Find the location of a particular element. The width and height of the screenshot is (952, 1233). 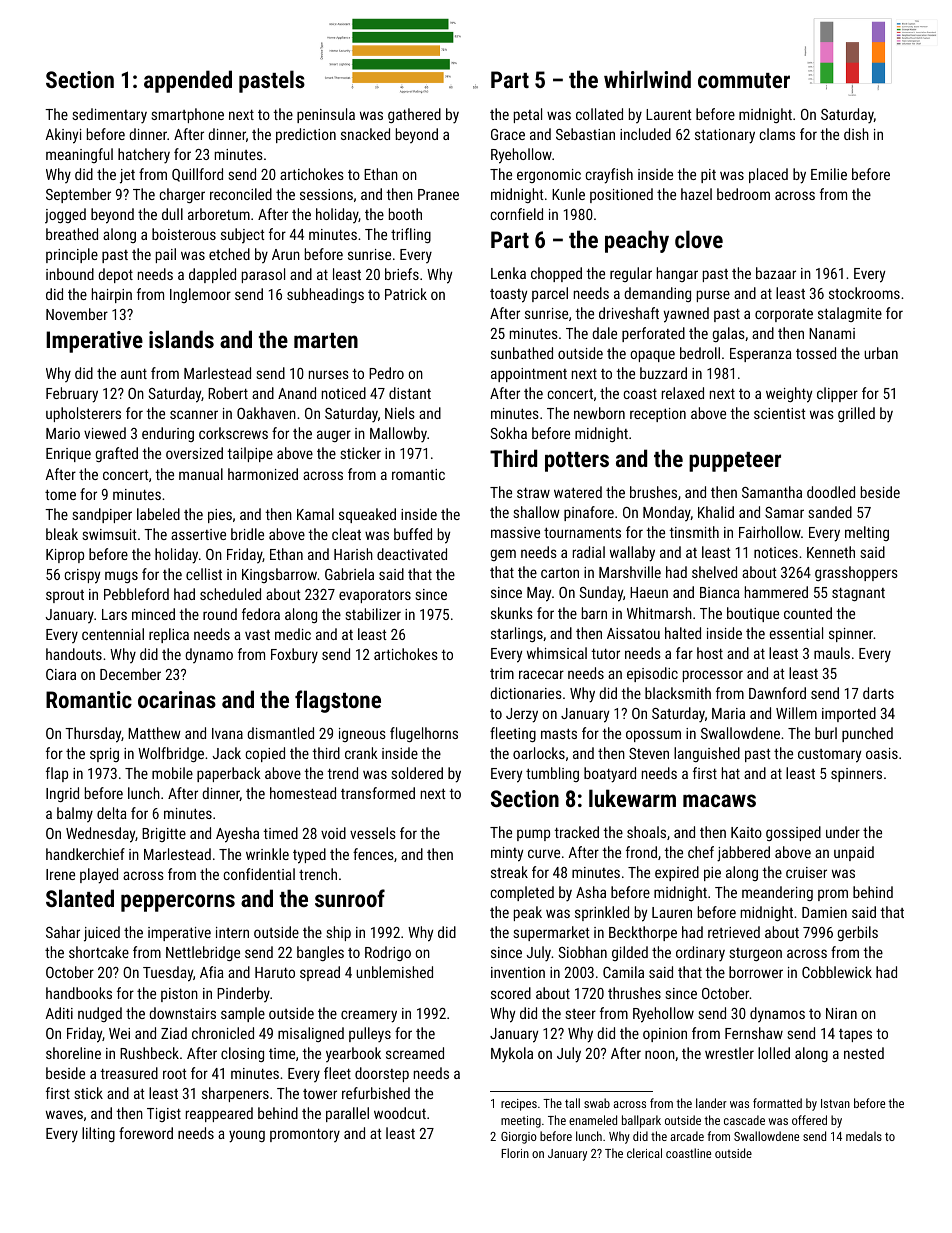

principle is located at coordinates (72, 255).
